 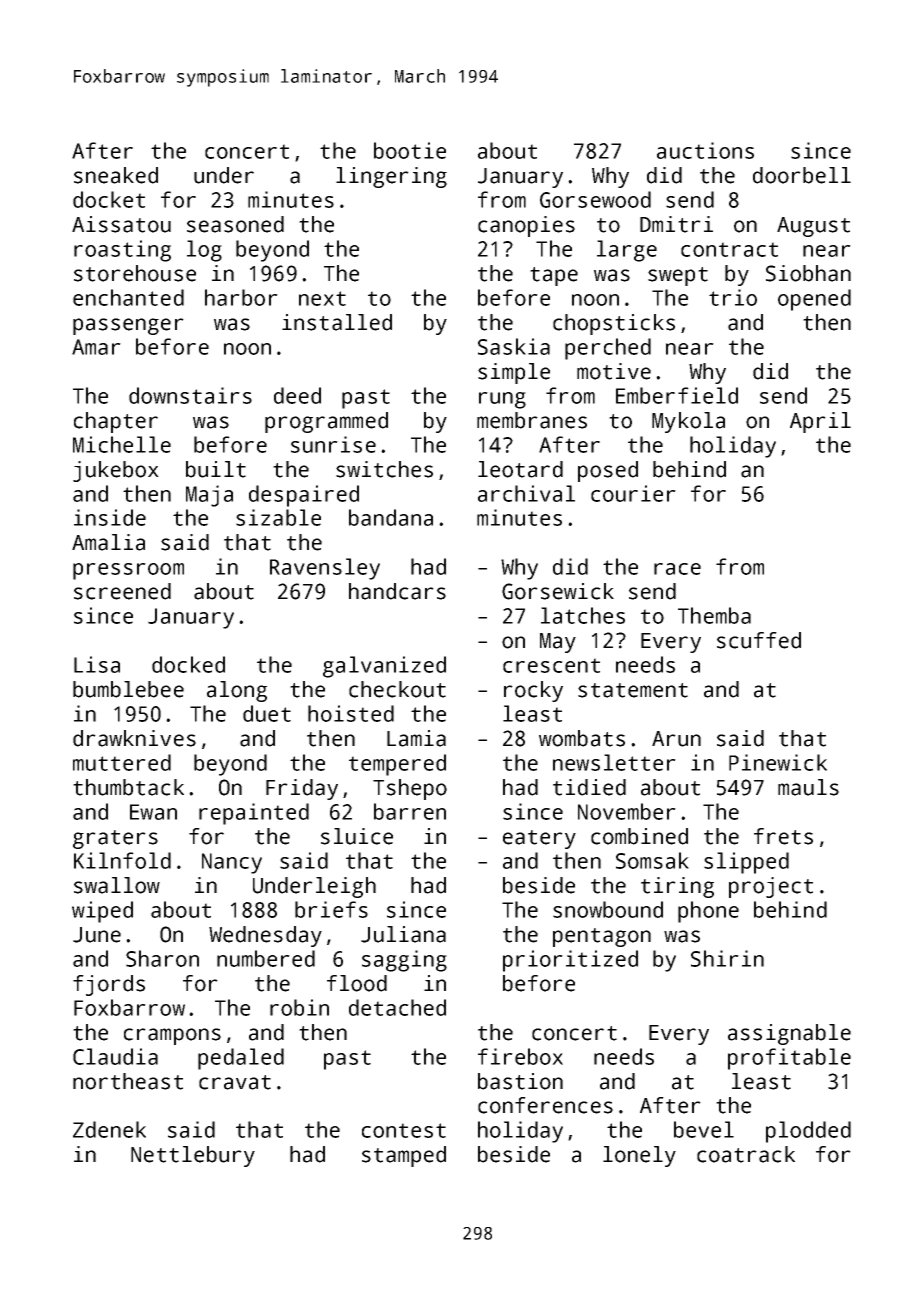 I want to click on doorbell, so click(x=802, y=175).
